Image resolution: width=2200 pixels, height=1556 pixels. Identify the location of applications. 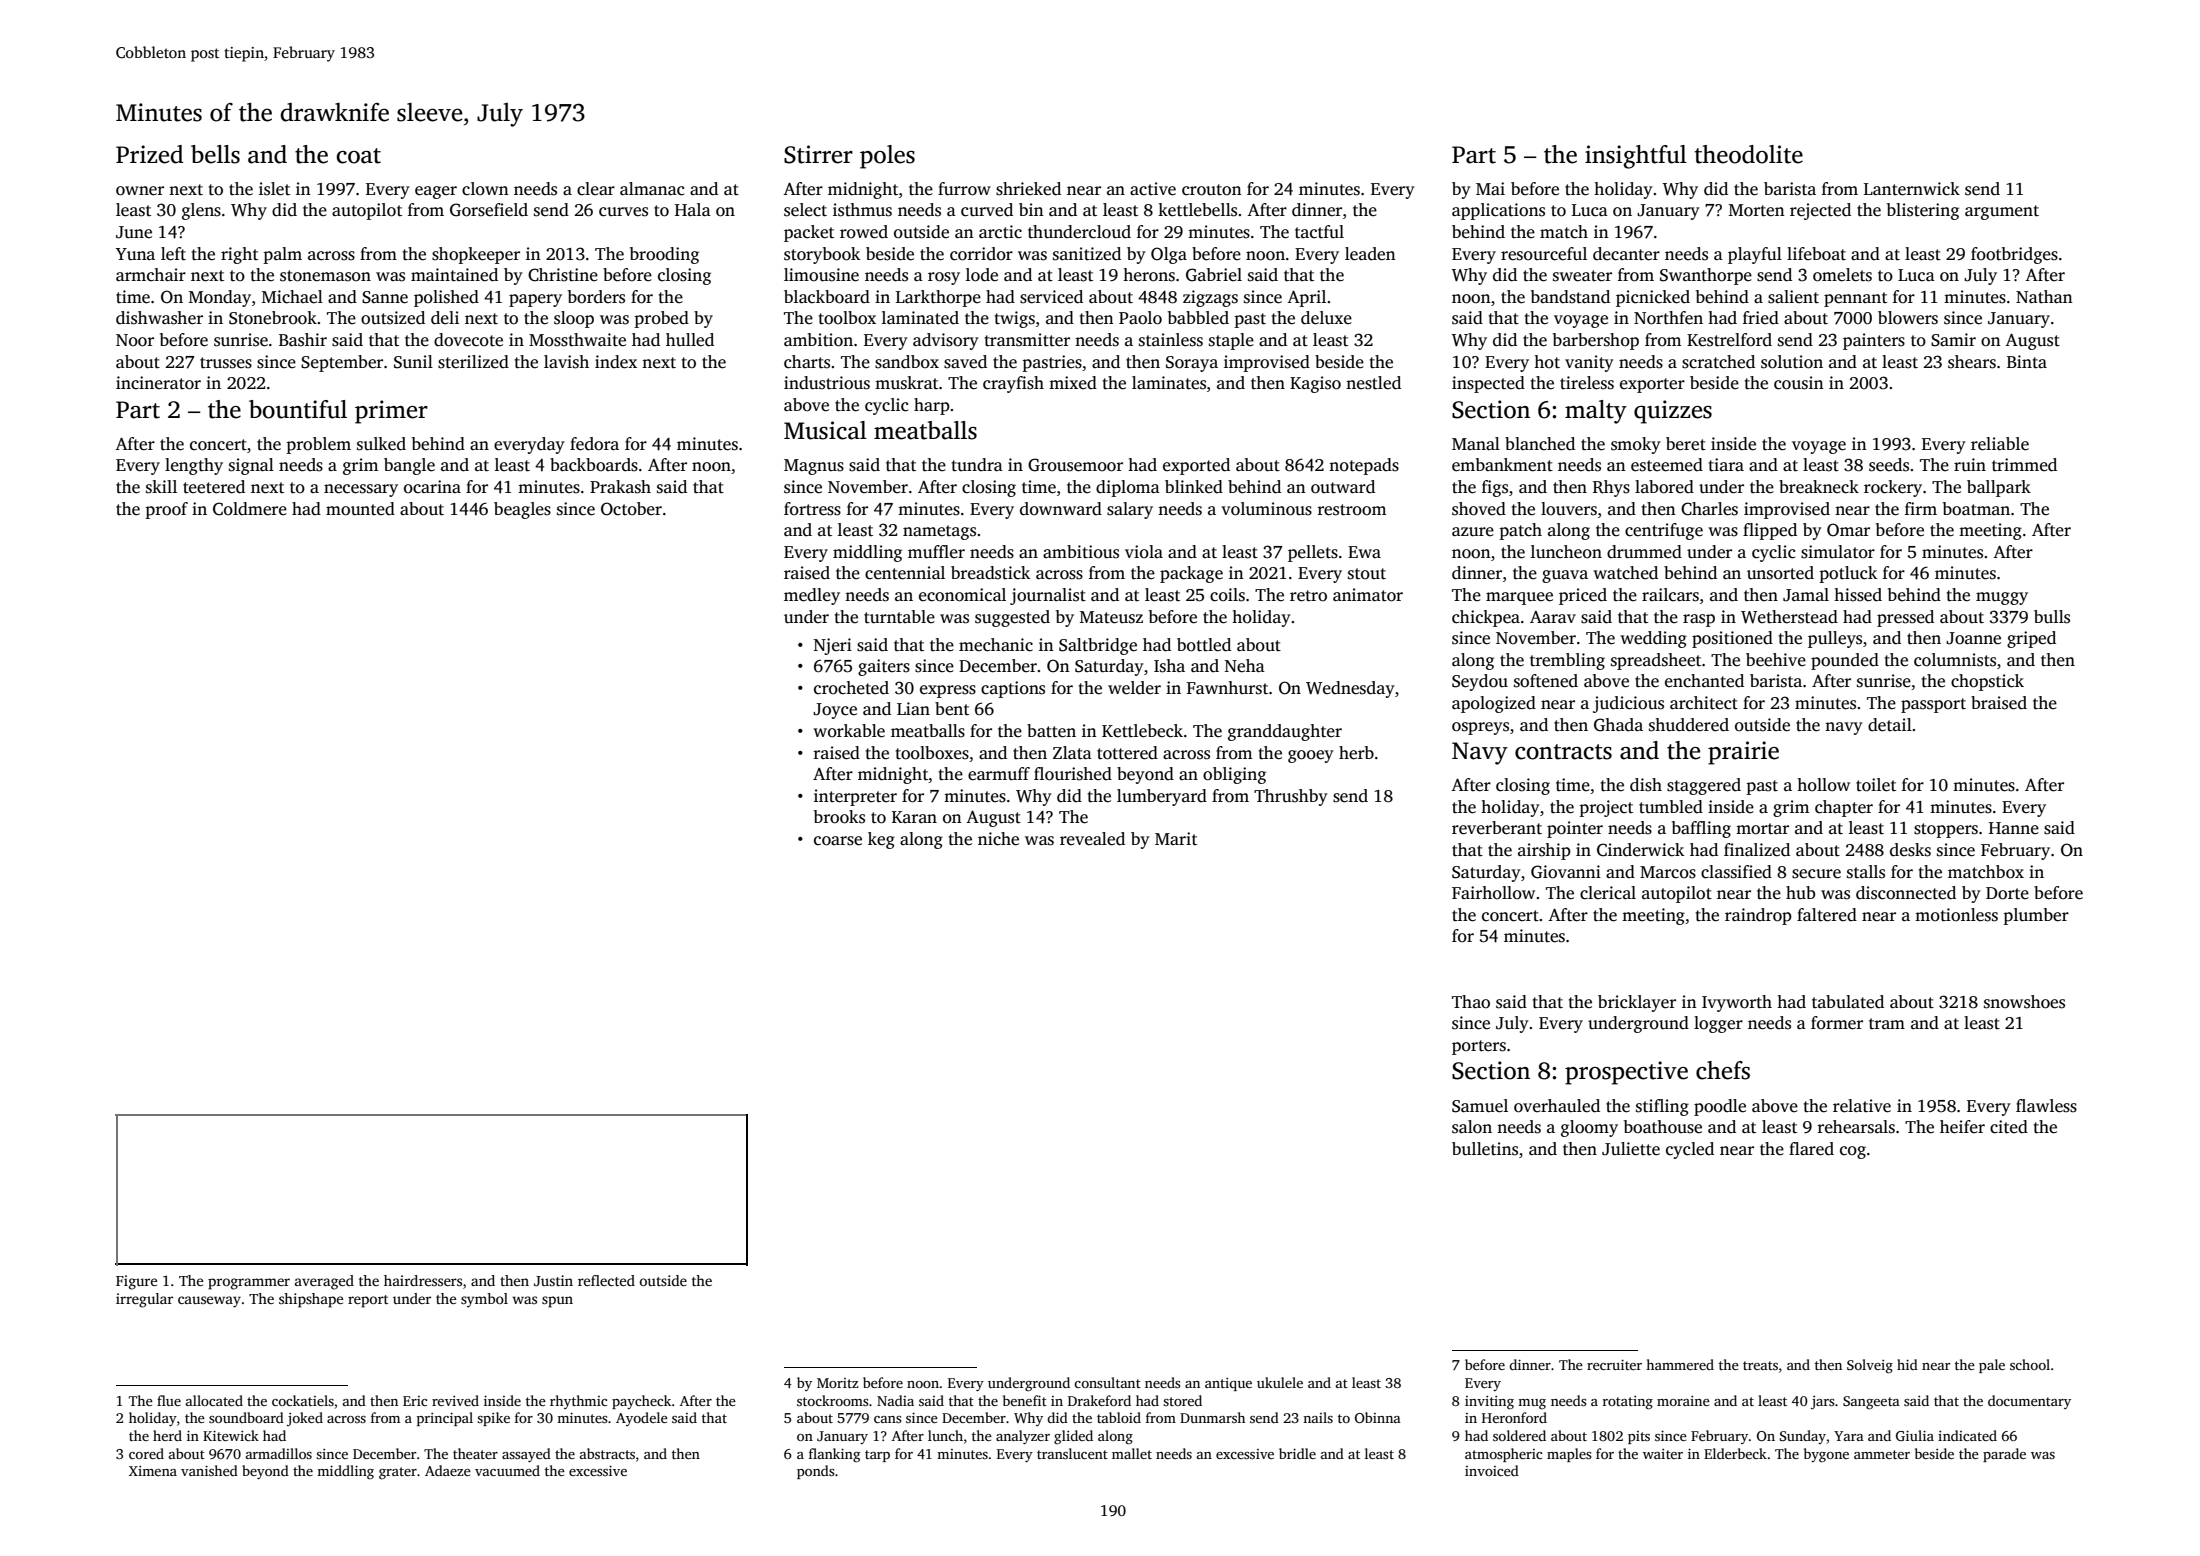
(1498, 211).
